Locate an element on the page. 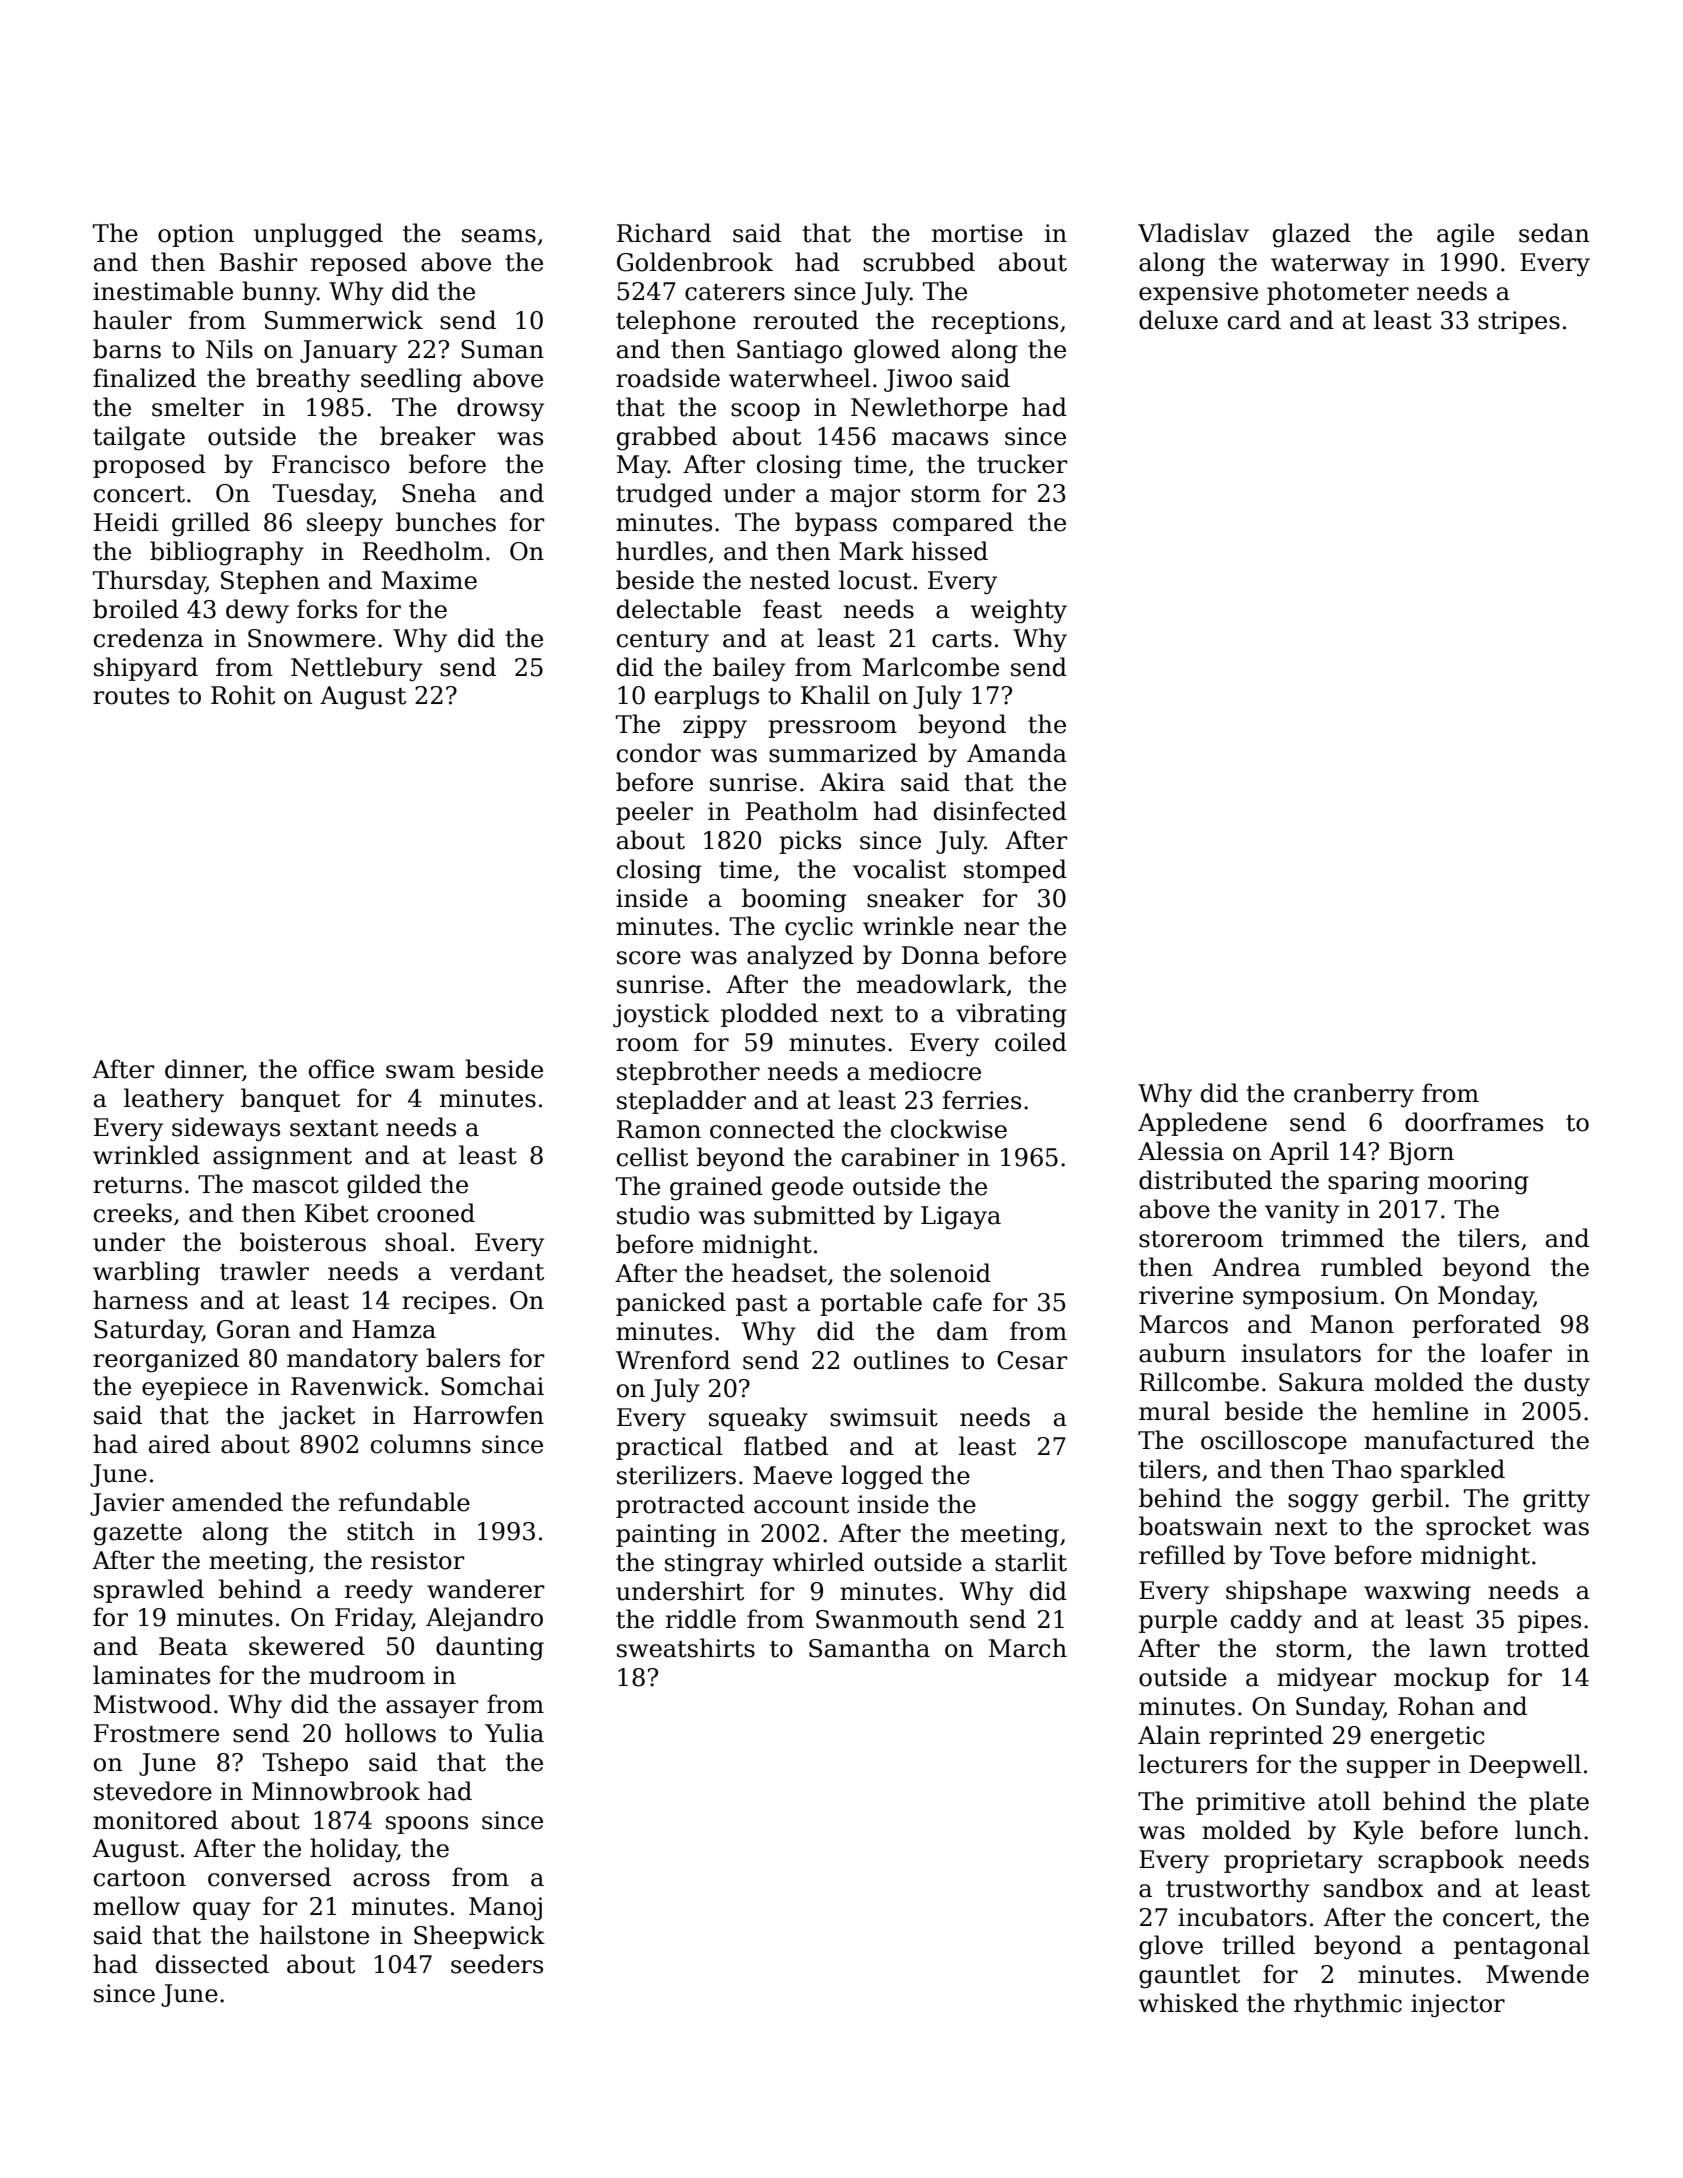 The height and width of the image is (2178, 1683). April is located at coordinates (1299, 1153).
